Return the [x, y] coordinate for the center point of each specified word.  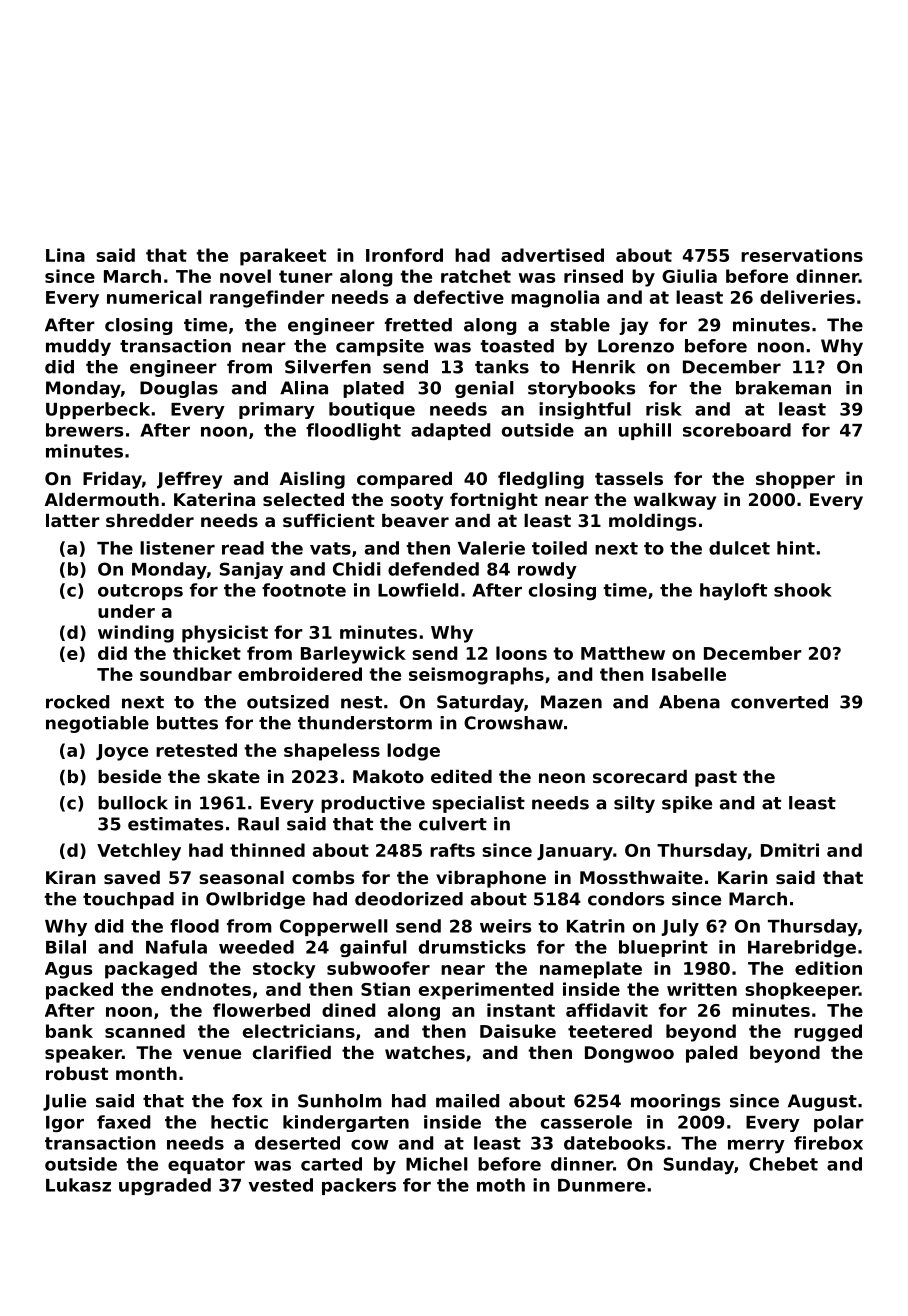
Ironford [404, 255]
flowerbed [261, 1010]
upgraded [165, 1186]
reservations [802, 255]
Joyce [122, 752]
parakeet [283, 257]
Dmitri [790, 850]
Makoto [388, 776]
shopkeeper [802, 991]
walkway [675, 501]
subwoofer [378, 968]
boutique [372, 410]
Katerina [214, 499]
